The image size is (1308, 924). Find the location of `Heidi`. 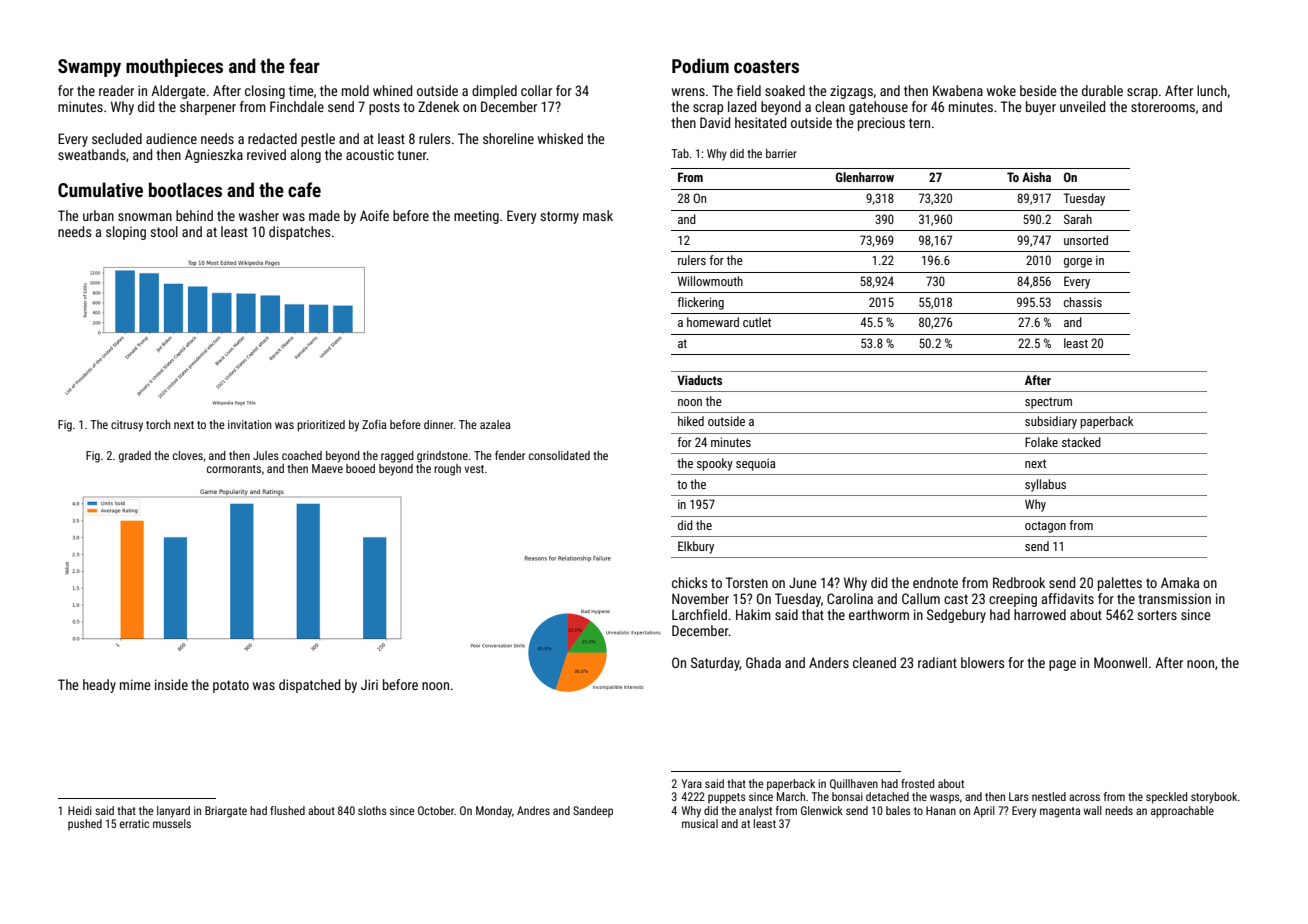

Heidi is located at coordinates (80, 810).
